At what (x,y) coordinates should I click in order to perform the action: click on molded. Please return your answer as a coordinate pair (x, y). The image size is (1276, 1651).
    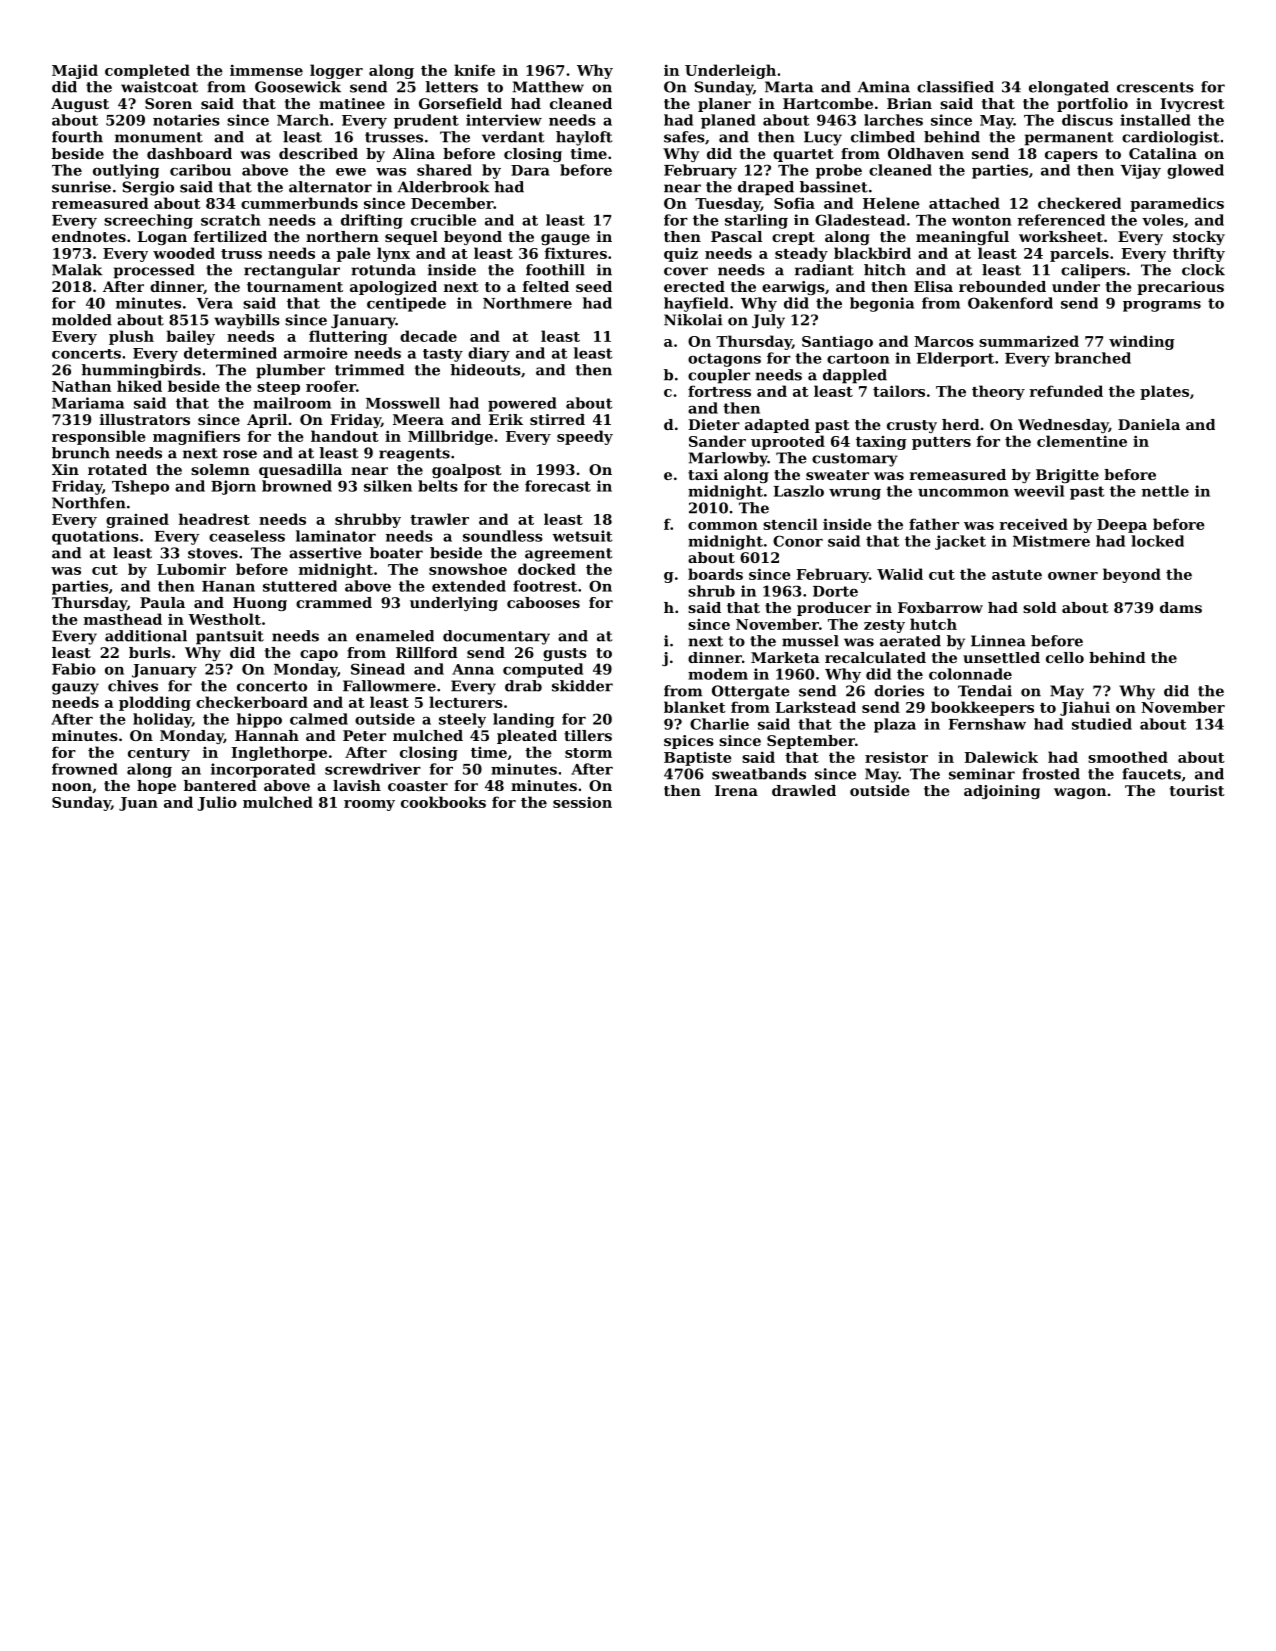
    Looking at the image, I should click on (82, 320).
